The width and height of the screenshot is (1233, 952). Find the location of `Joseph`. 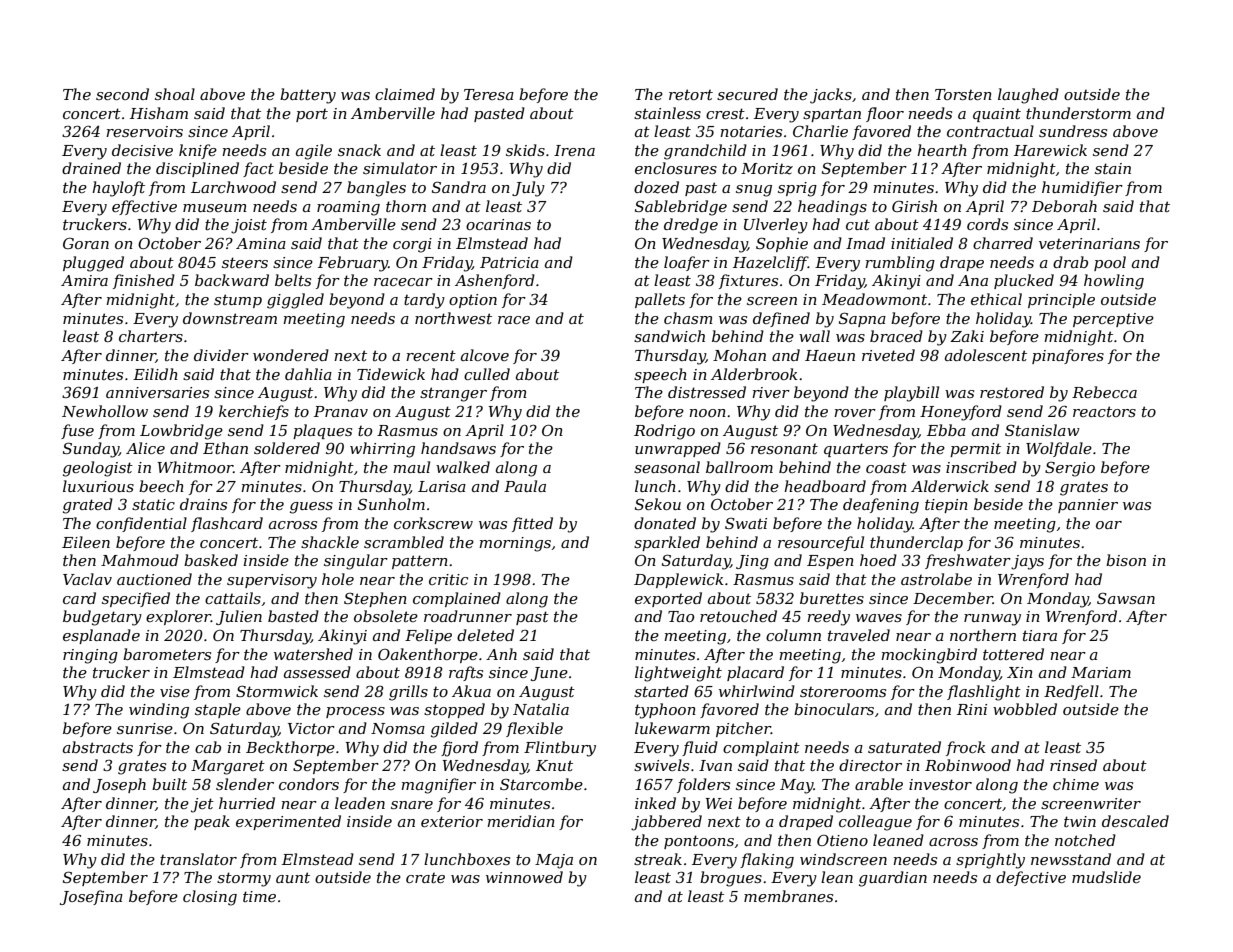

Joseph is located at coordinates (119, 785).
